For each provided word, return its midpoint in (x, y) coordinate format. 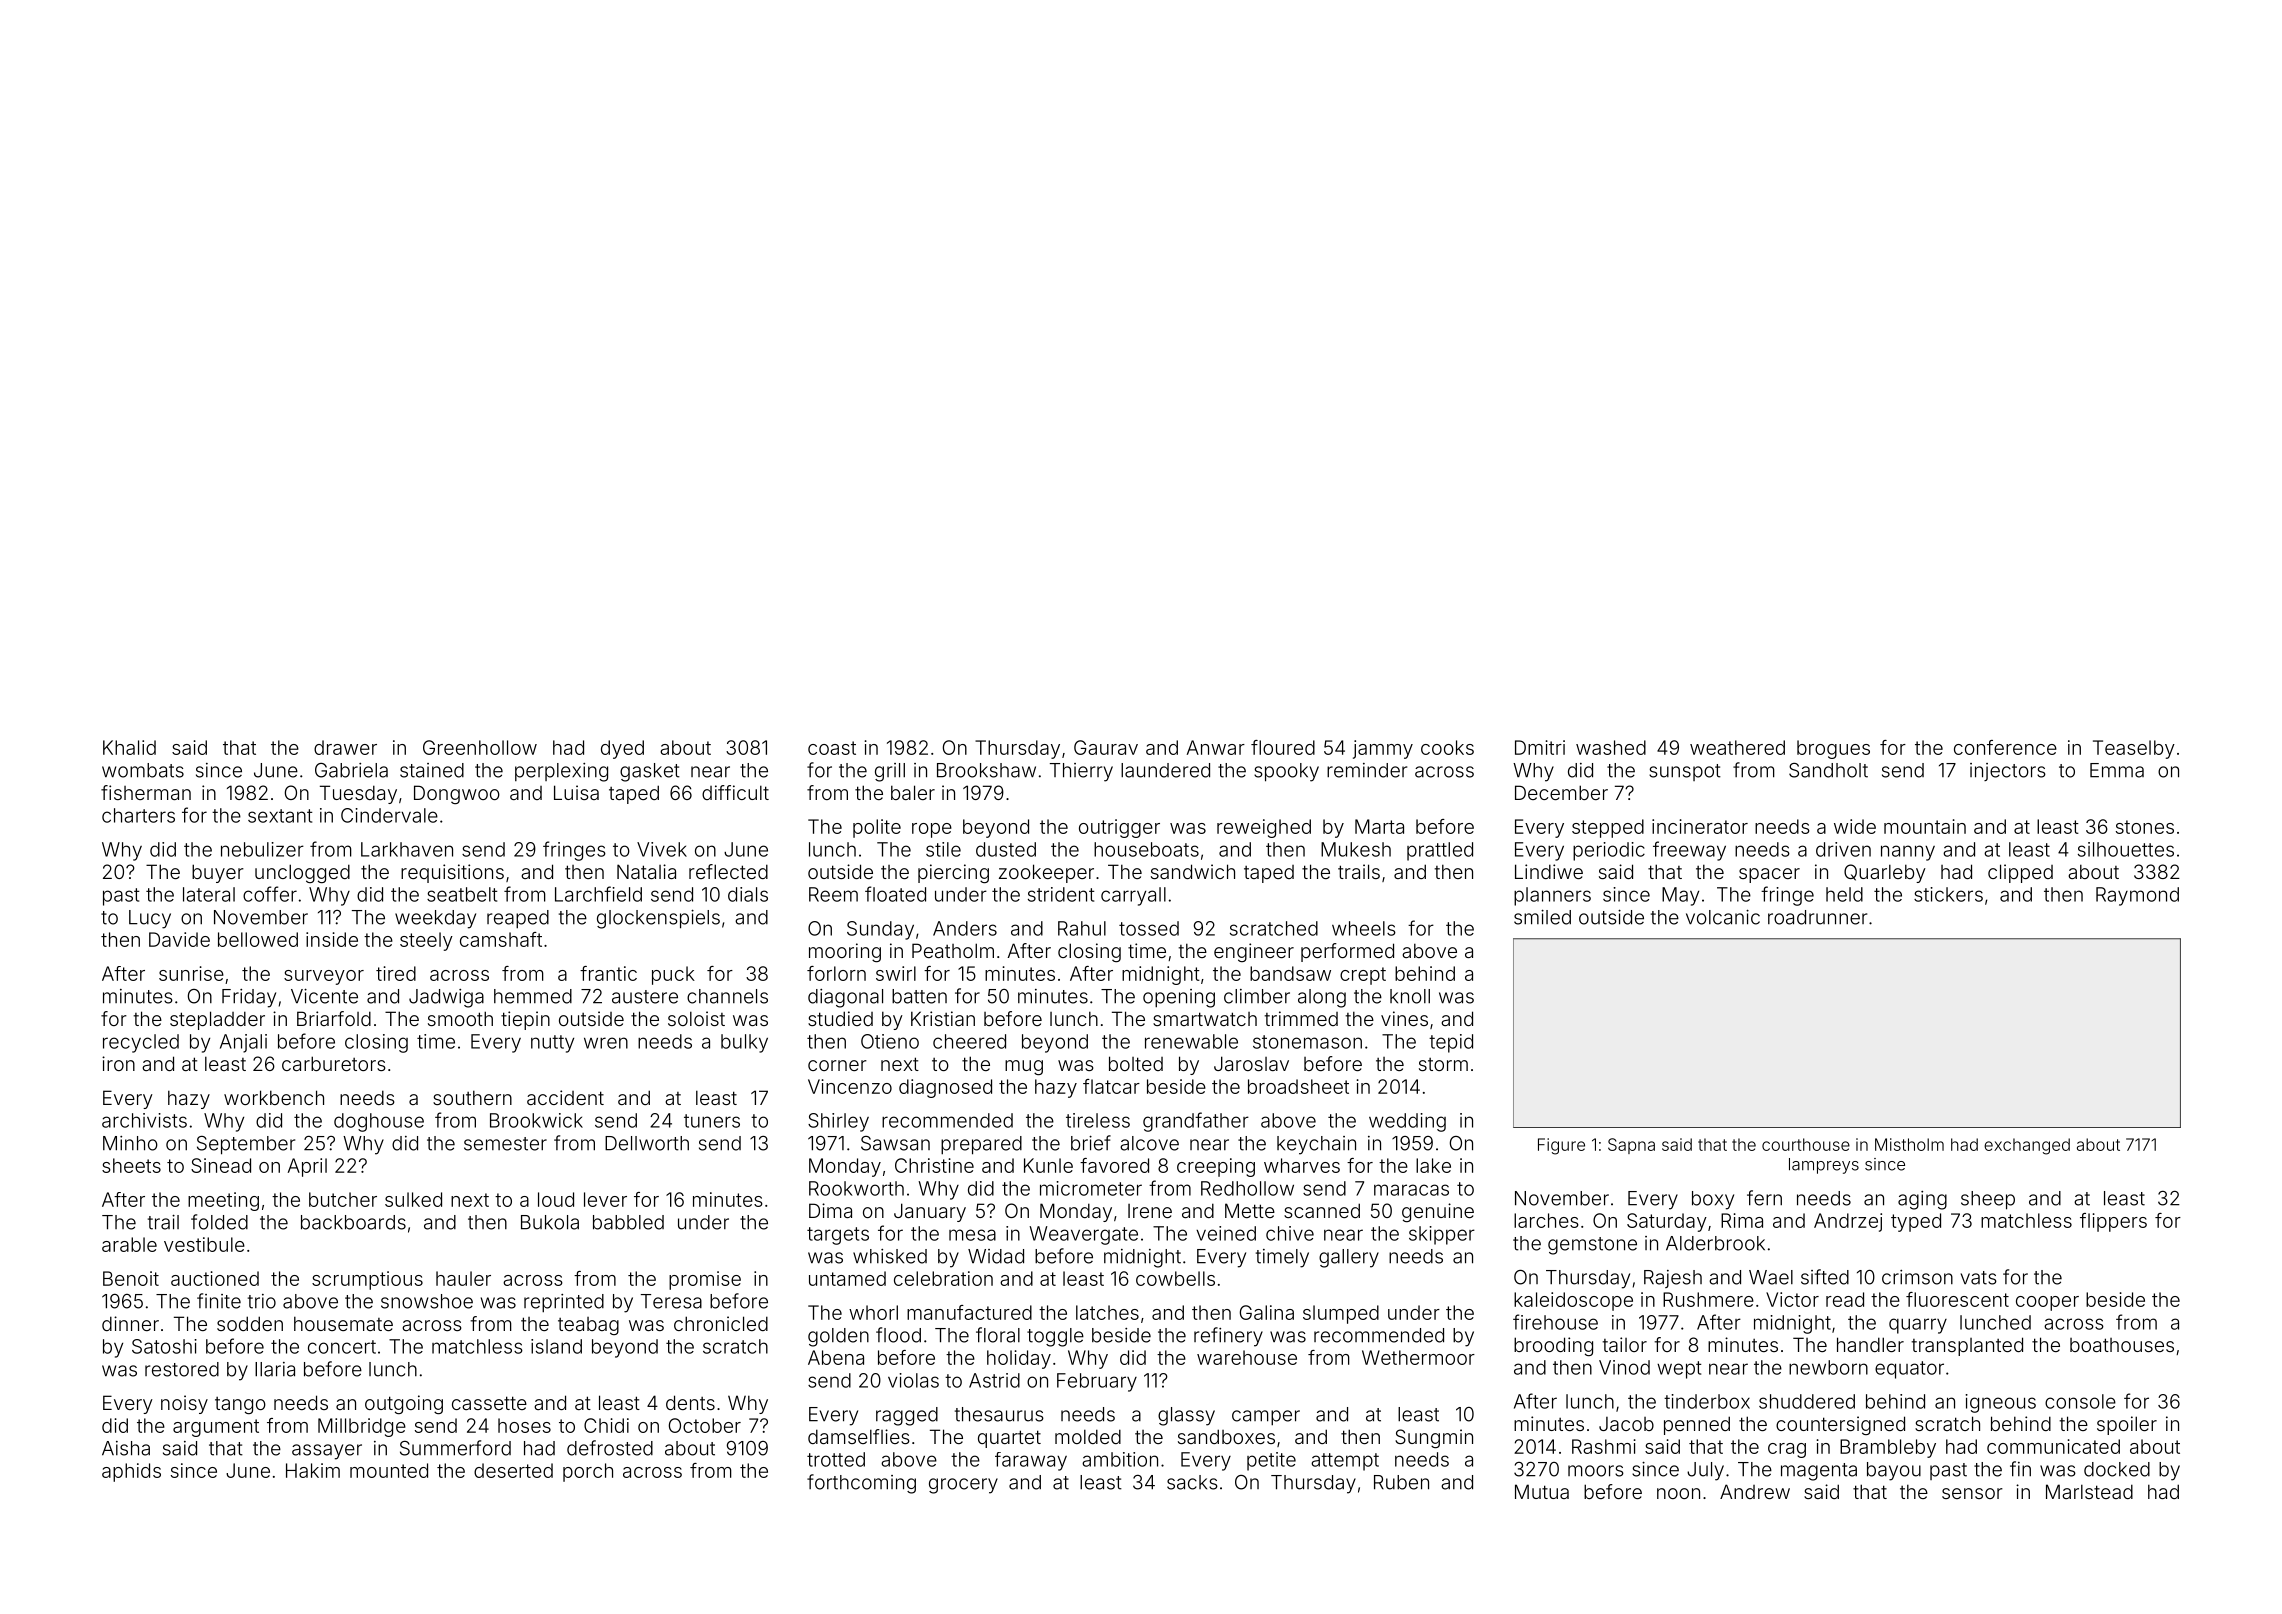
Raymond (2137, 896)
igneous (2000, 1403)
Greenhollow (480, 747)
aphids (131, 1472)
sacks (1192, 1482)
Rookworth (856, 1188)
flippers (2113, 1222)
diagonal (845, 998)
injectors (2008, 772)
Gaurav (1106, 747)
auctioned (215, 1278)
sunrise (191, 973)
